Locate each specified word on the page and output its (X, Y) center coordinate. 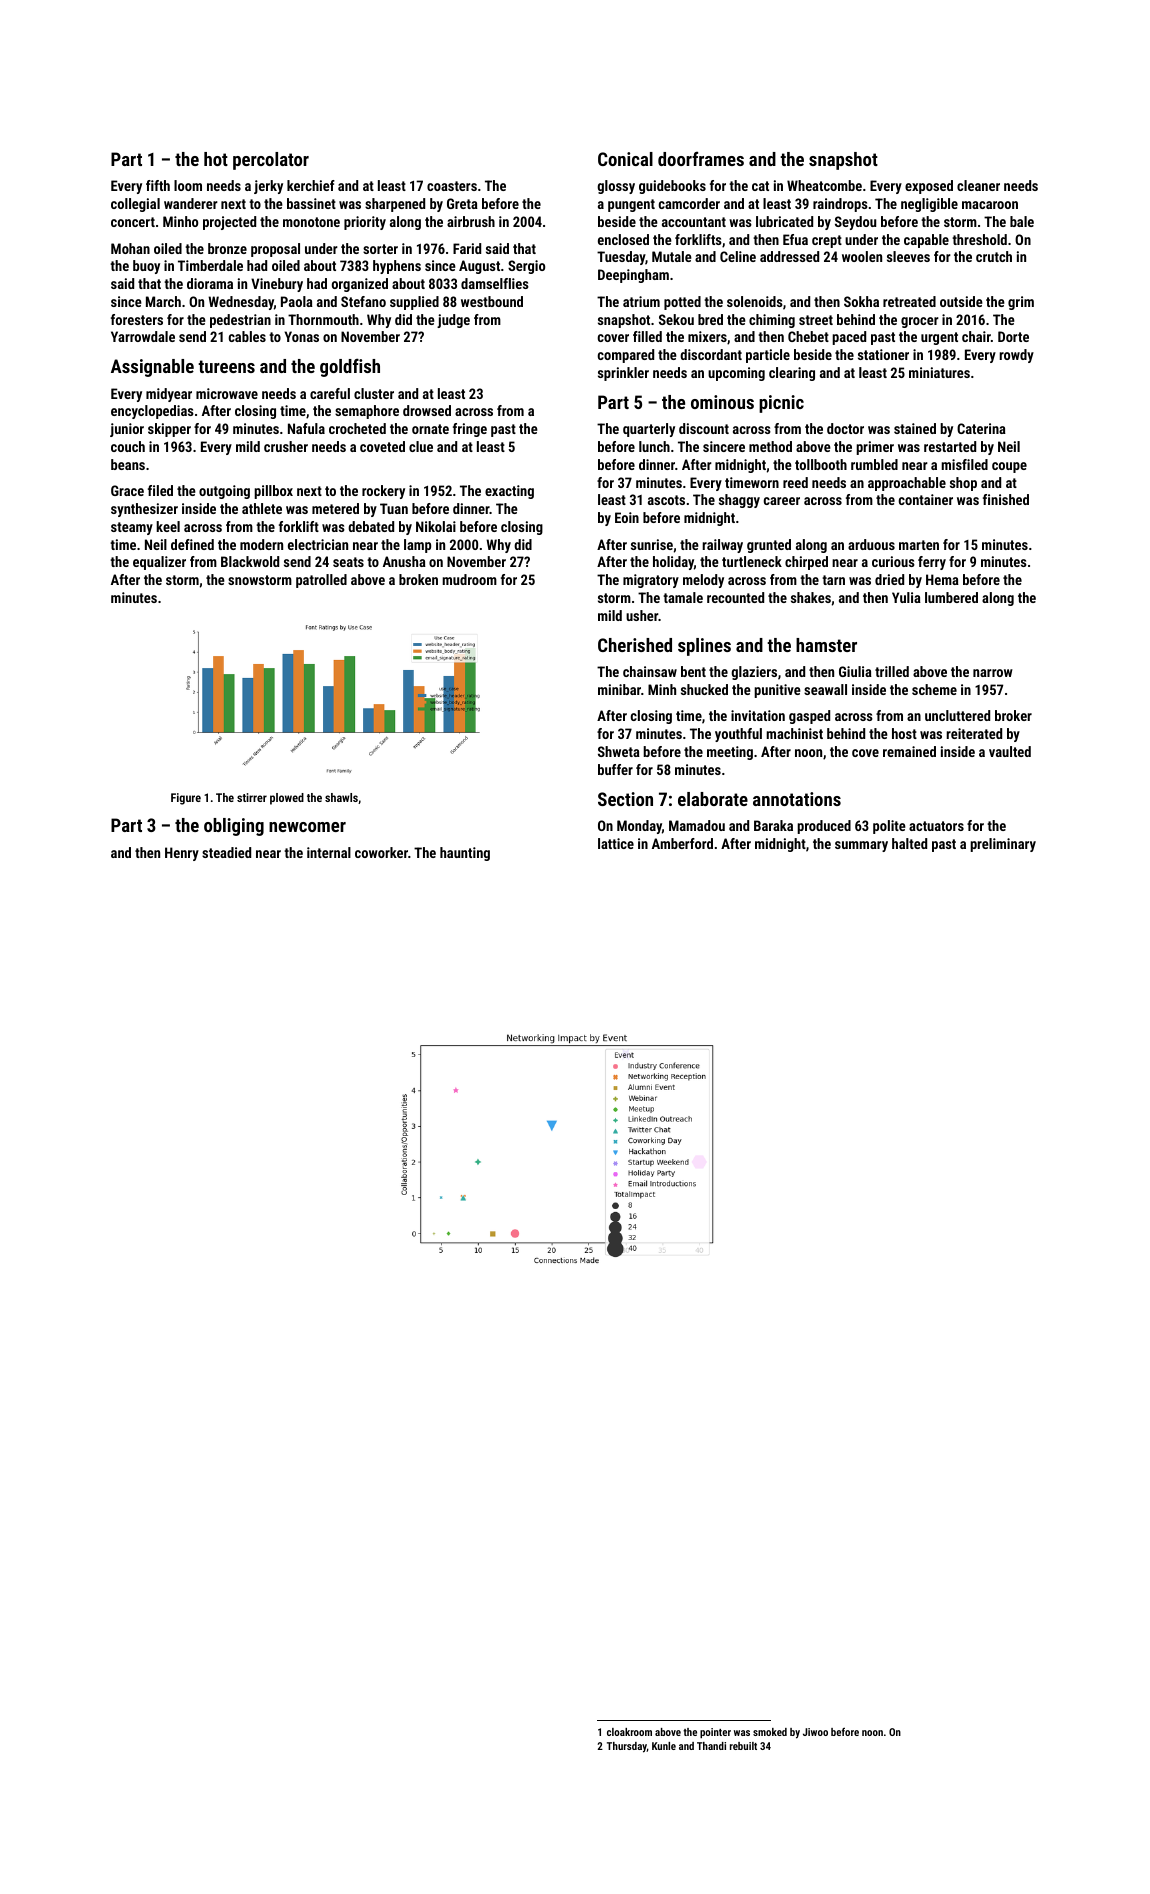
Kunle (664, 1746)
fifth (158, 185)
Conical (625, 159)
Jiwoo (815, 1732)
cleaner (978, 185)
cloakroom (629, 1732)
